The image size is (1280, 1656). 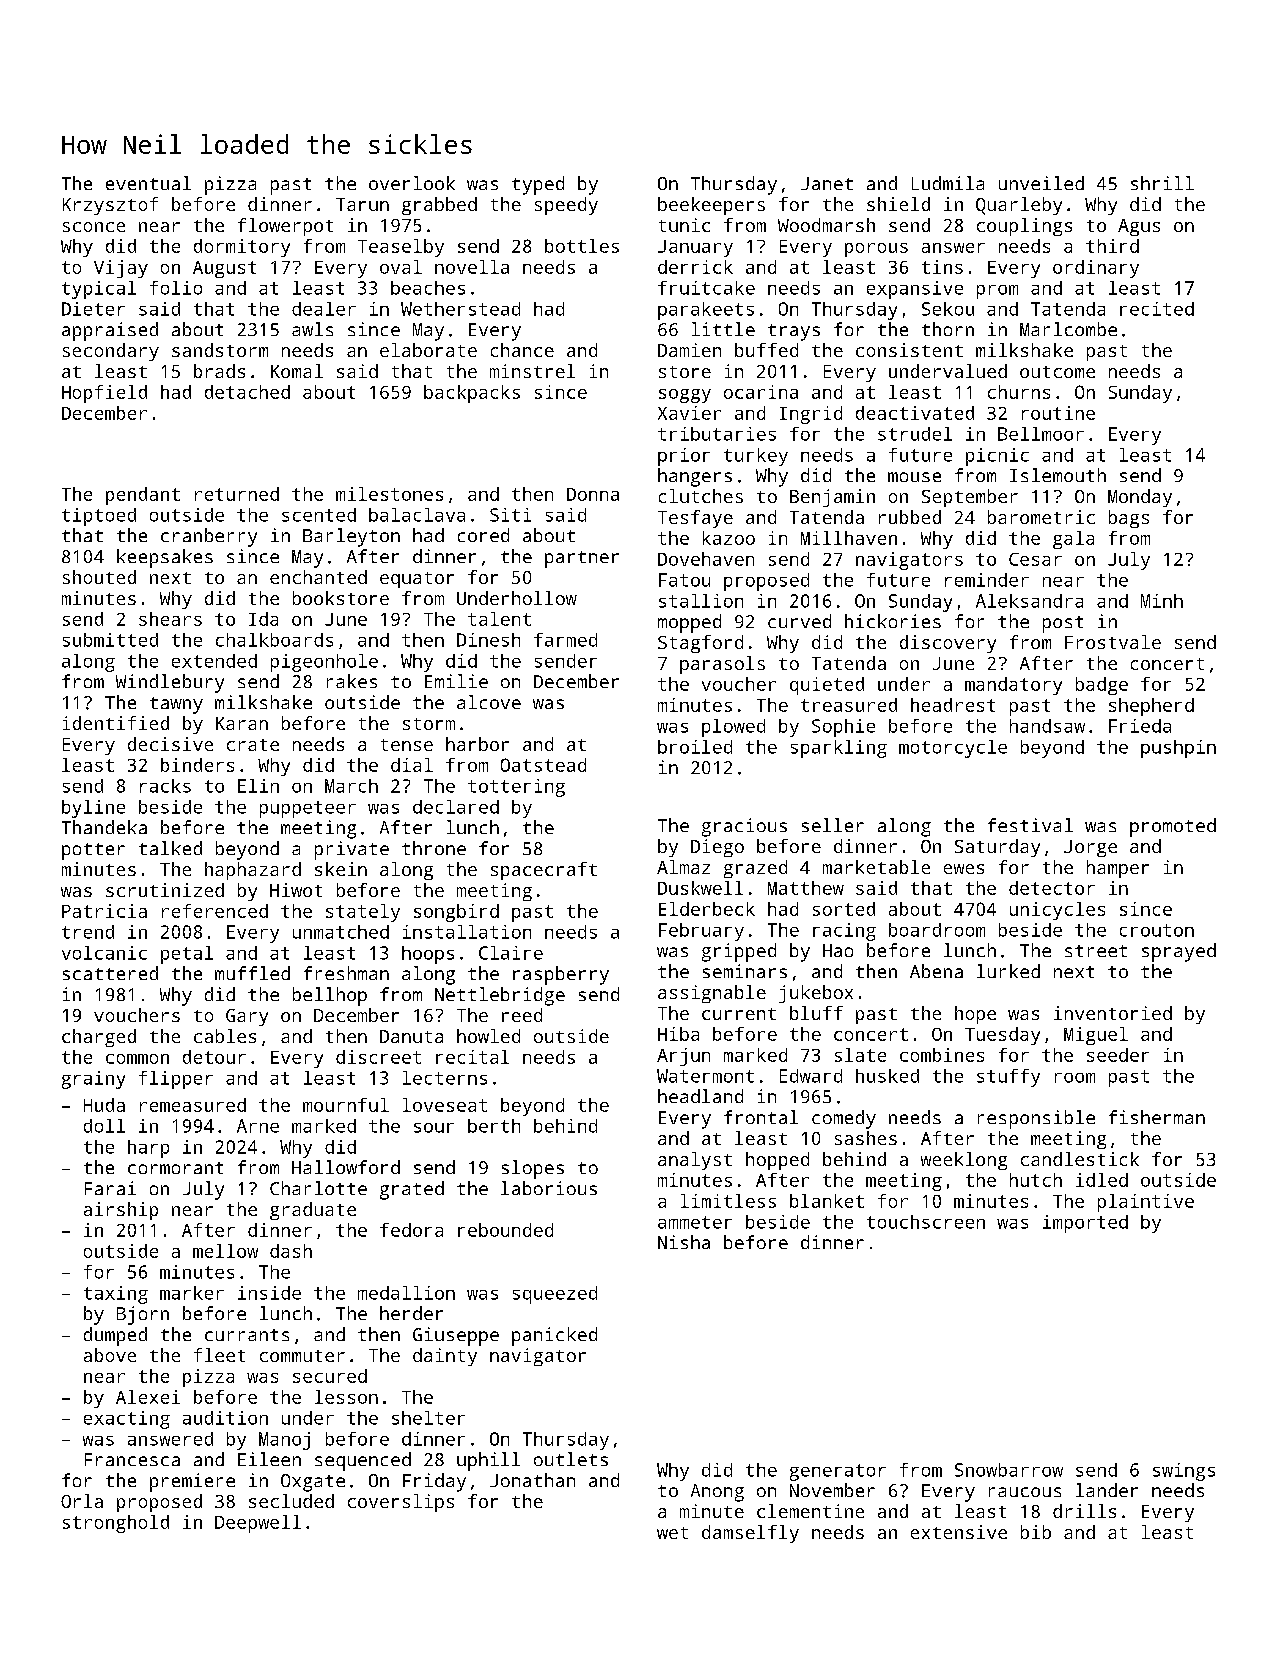 I want to click on Arjun, so click(x=683, y=1057).
